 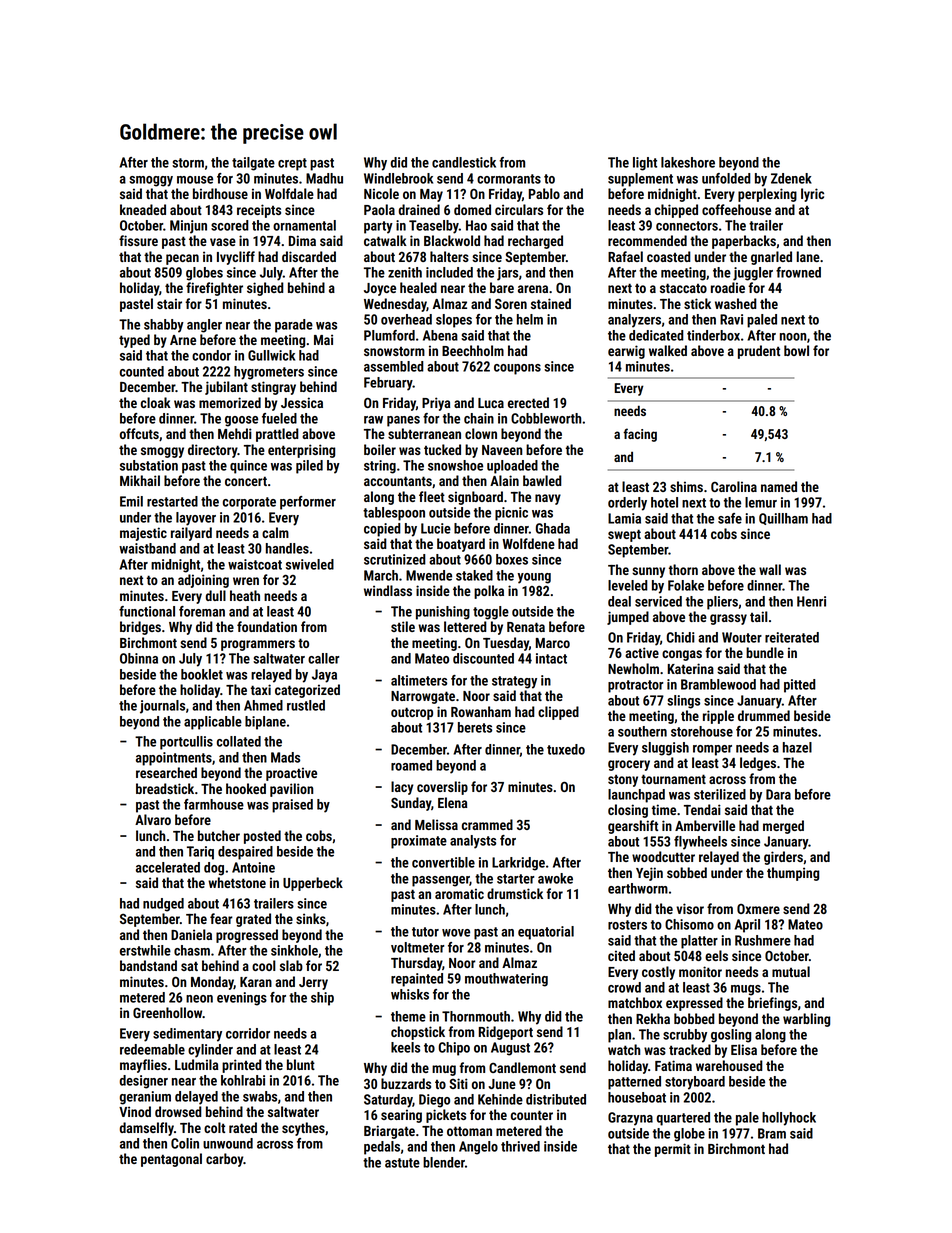 I want to click on drummed, so click(x=764, y=715).
